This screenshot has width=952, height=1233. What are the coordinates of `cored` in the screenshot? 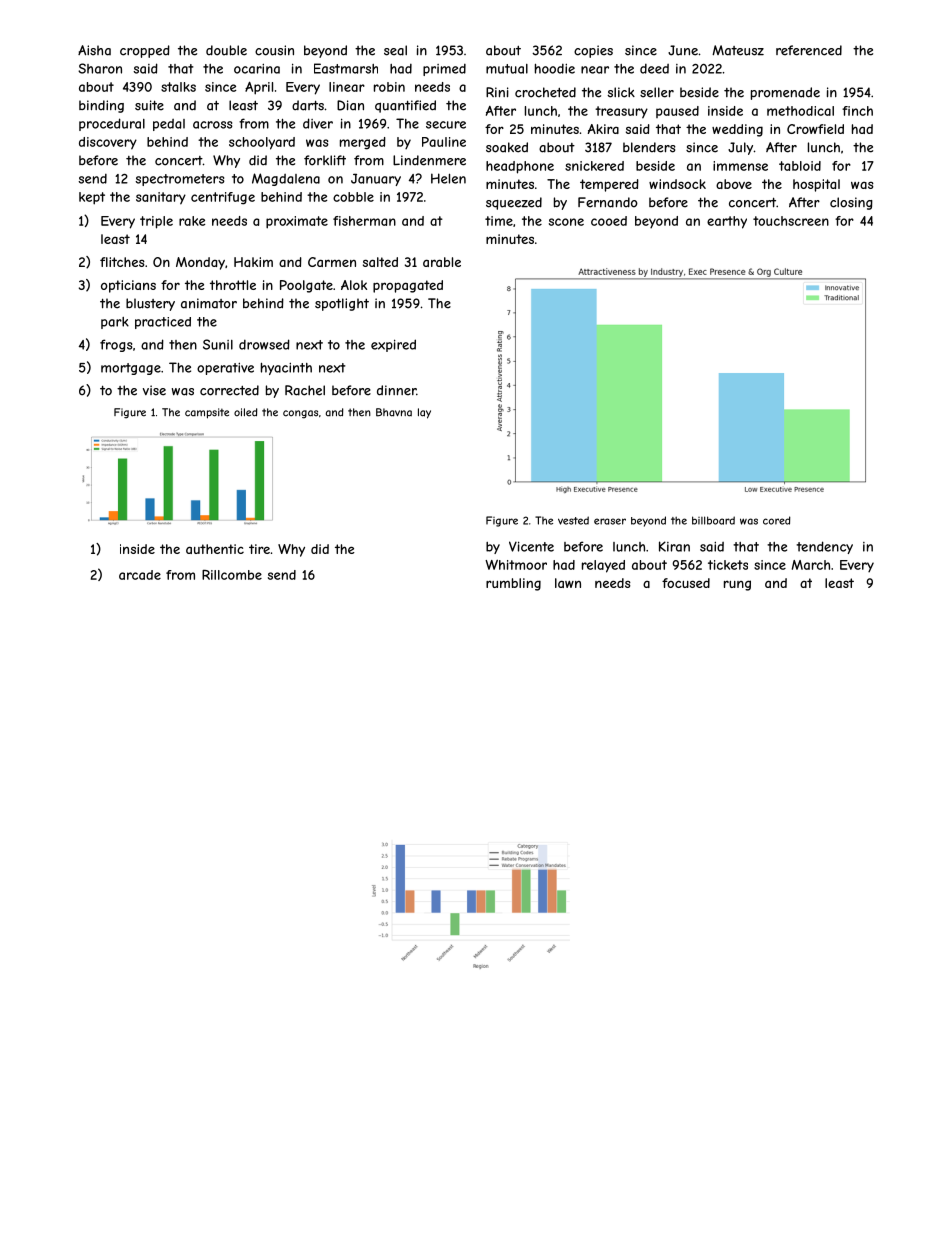 It's located at (777, 520).
